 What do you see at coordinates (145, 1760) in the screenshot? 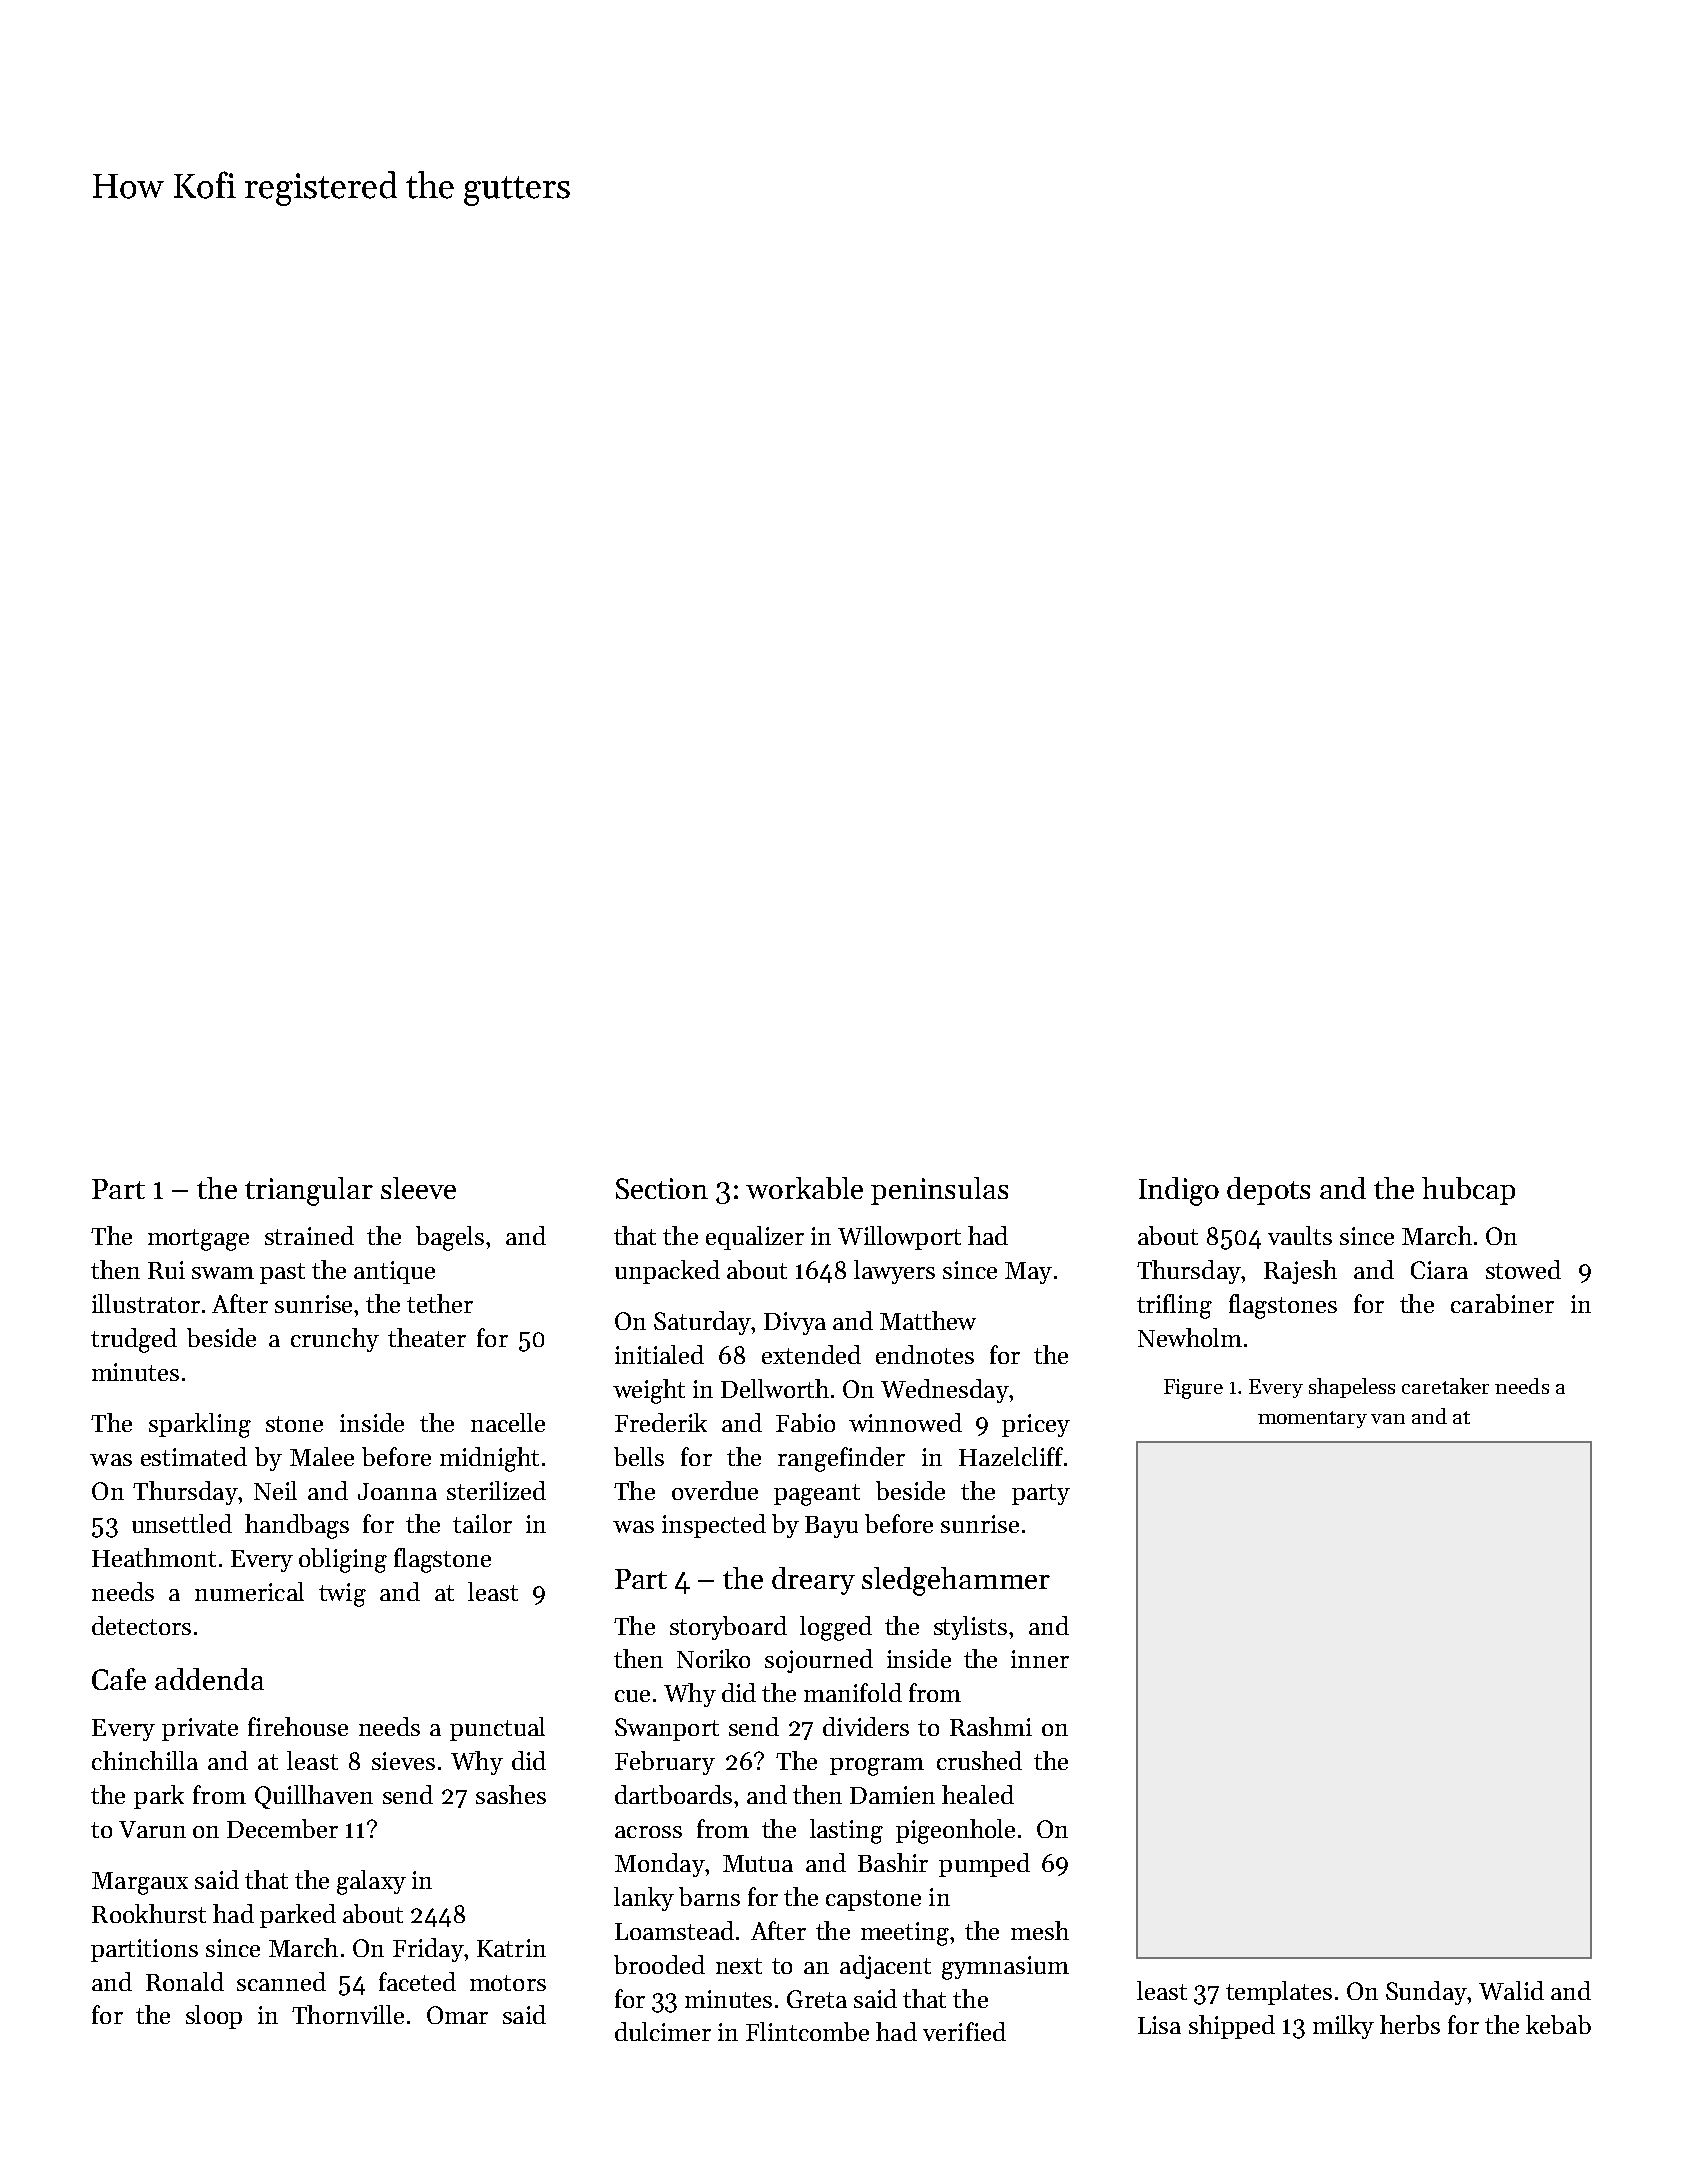
I see `chinchilla` at bounding box center [145, 1760].
